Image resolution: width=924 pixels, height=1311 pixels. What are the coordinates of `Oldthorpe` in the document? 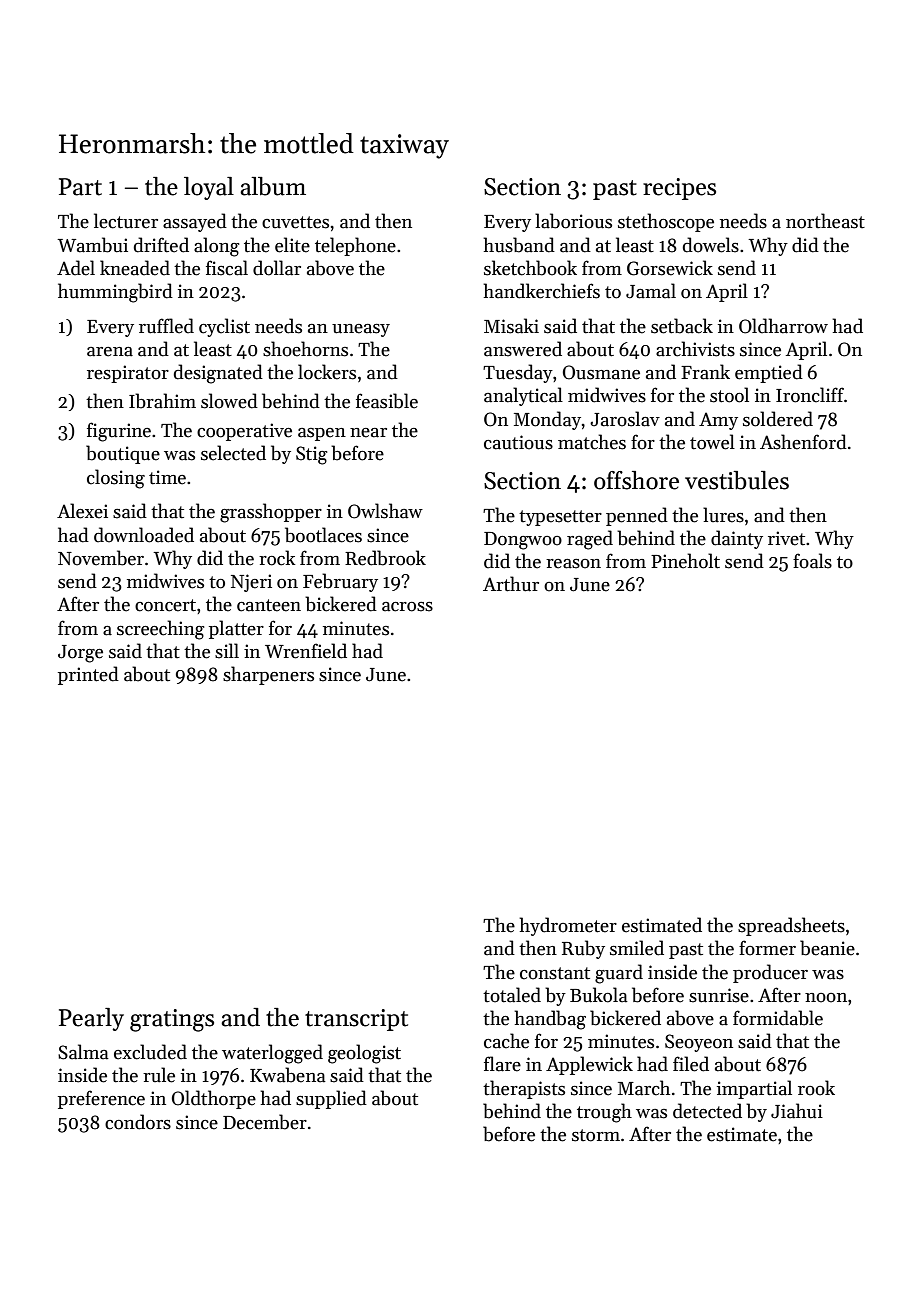 It's located at (214, 1099).
